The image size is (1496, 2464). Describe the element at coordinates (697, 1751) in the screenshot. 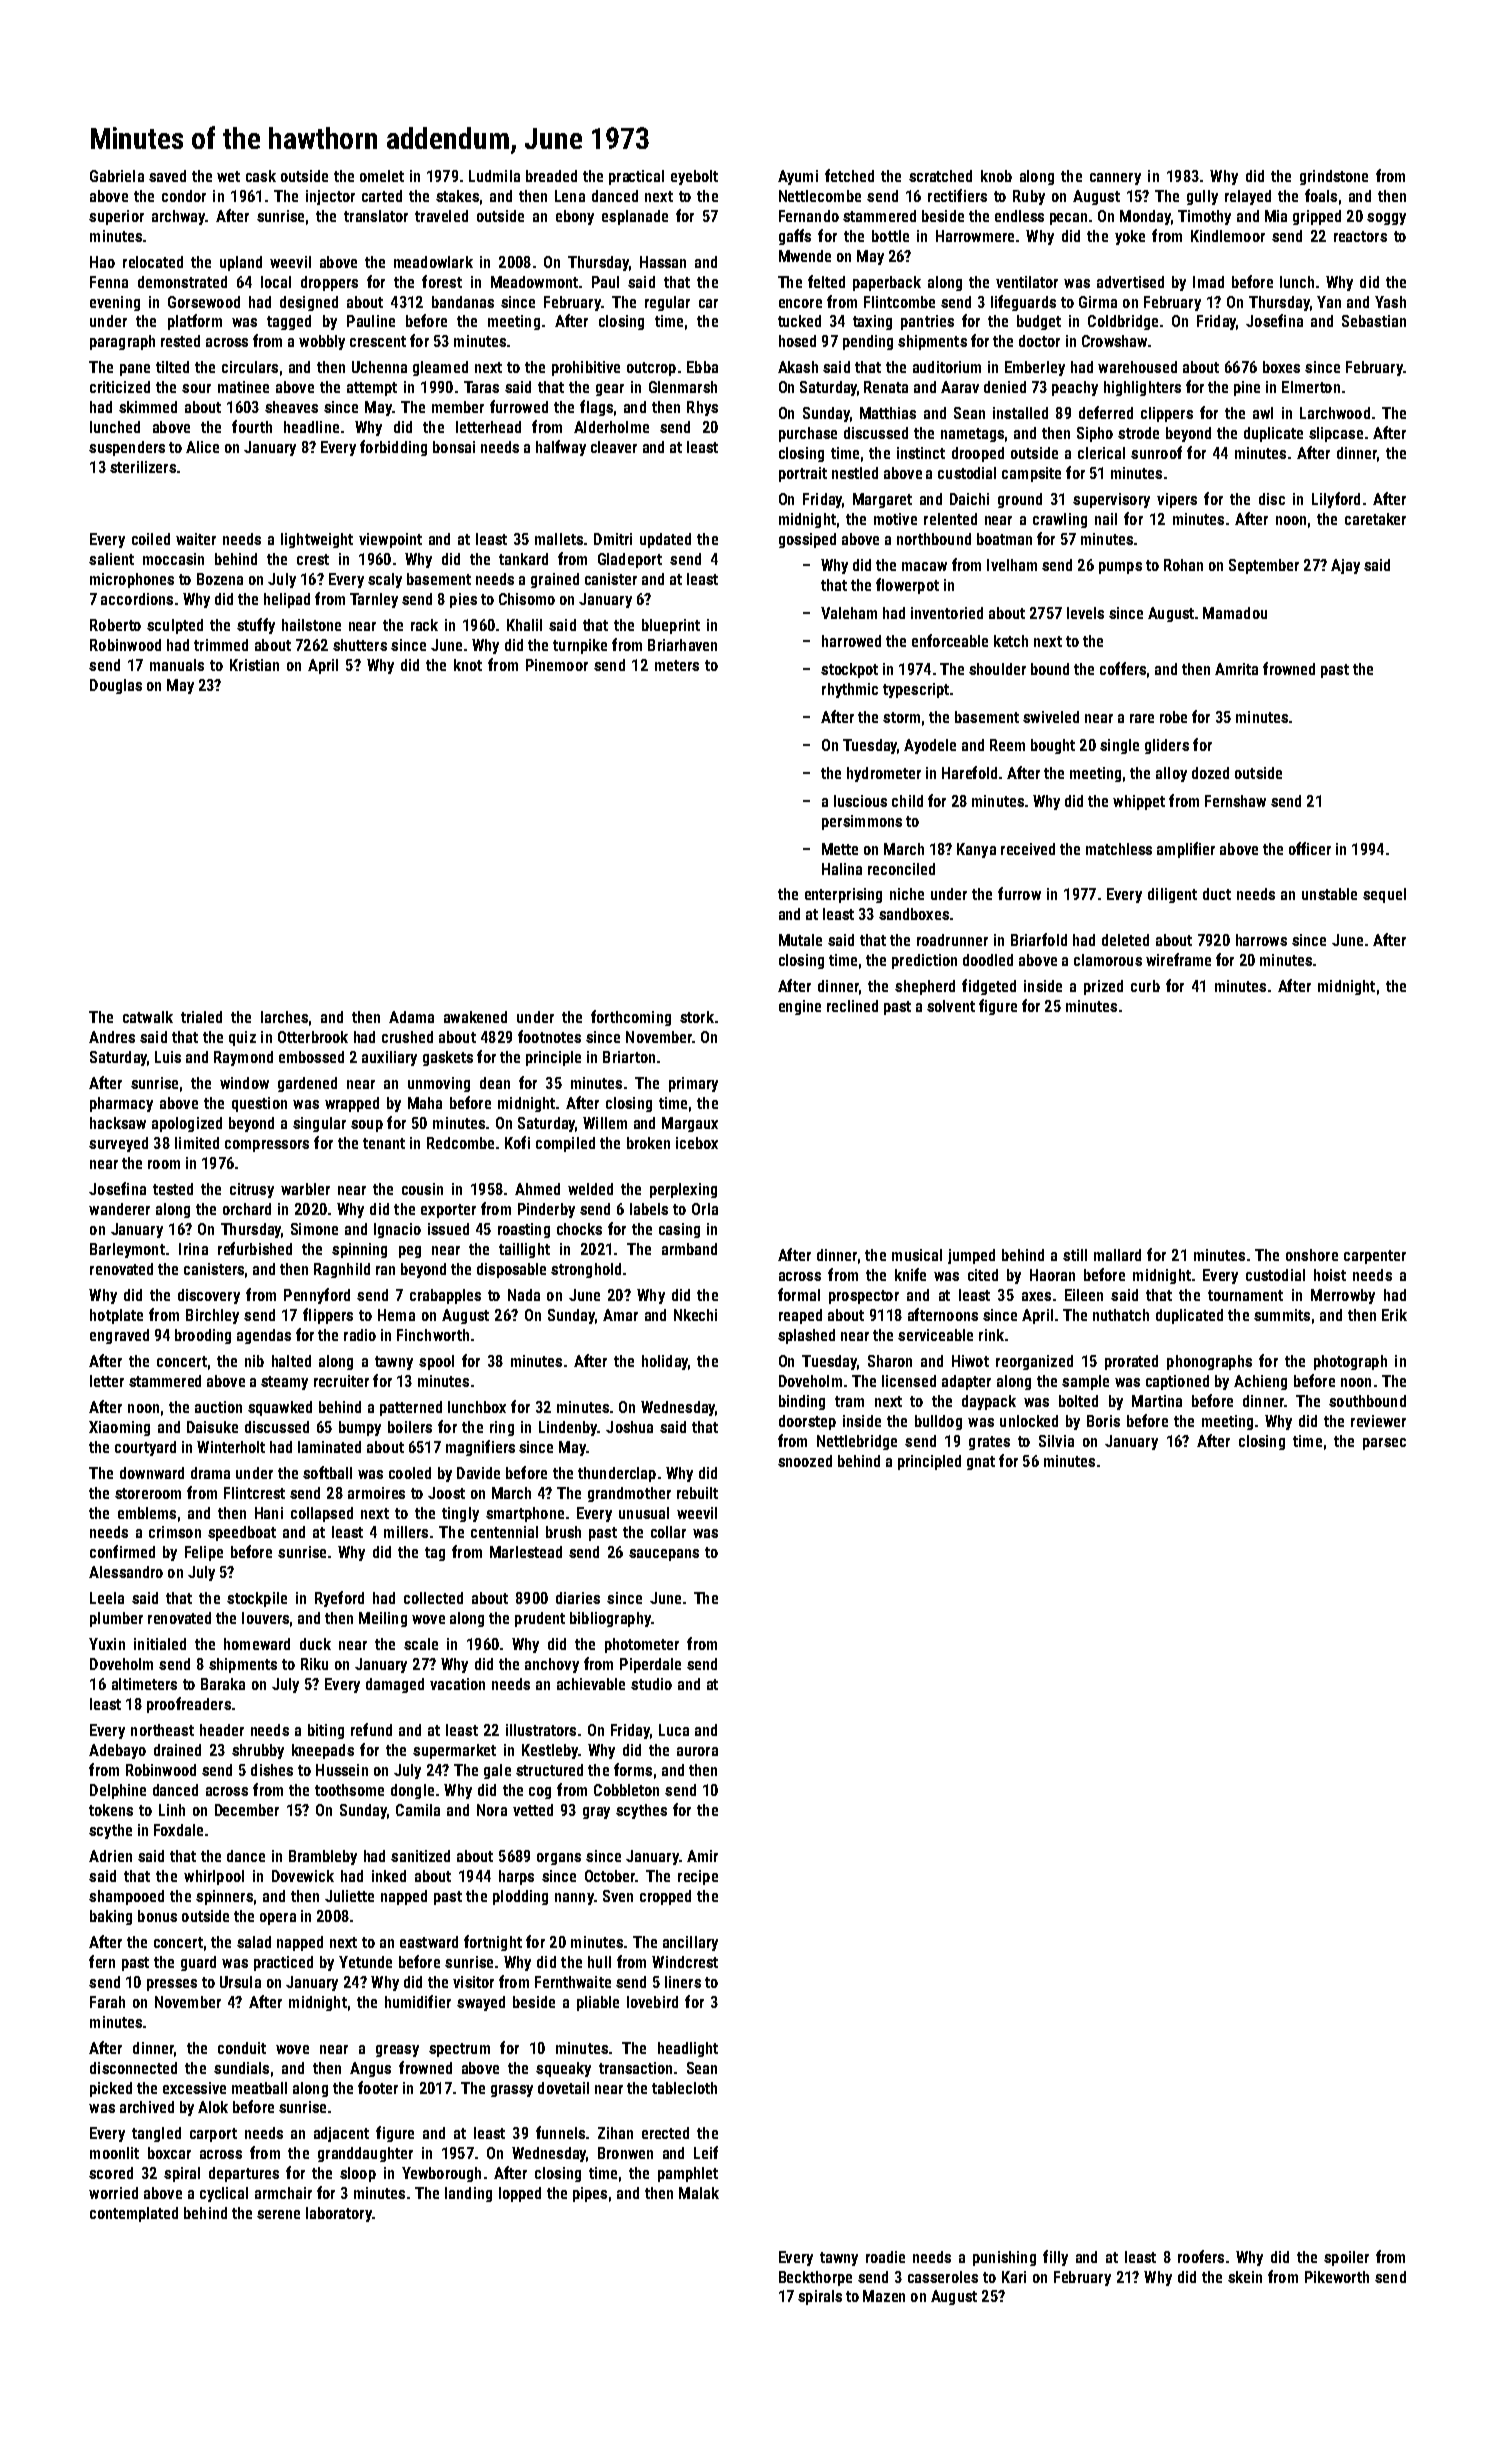

I see `aurora` at that location.
